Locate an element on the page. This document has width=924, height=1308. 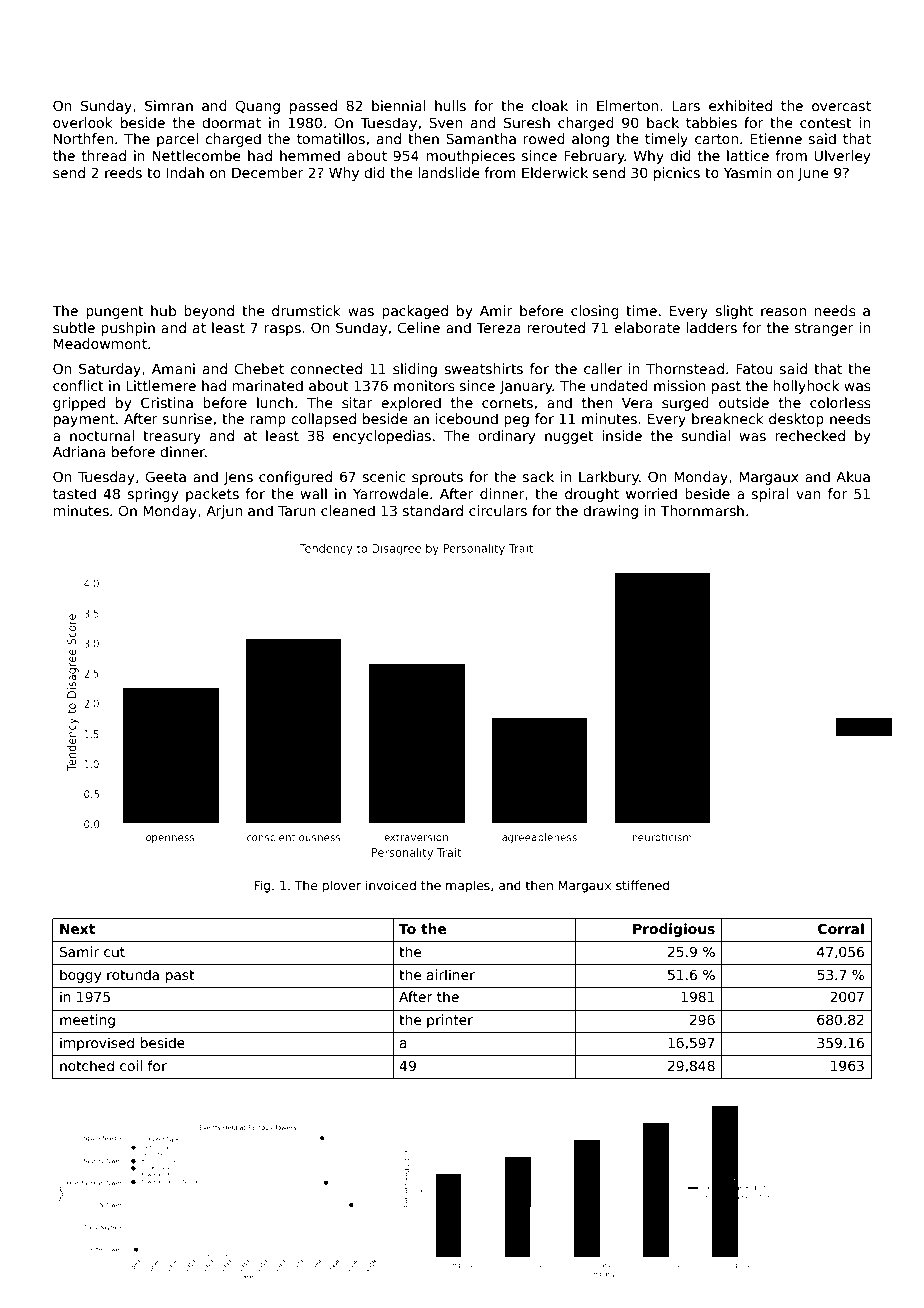
spiral is located at coordinates (770, 495).
